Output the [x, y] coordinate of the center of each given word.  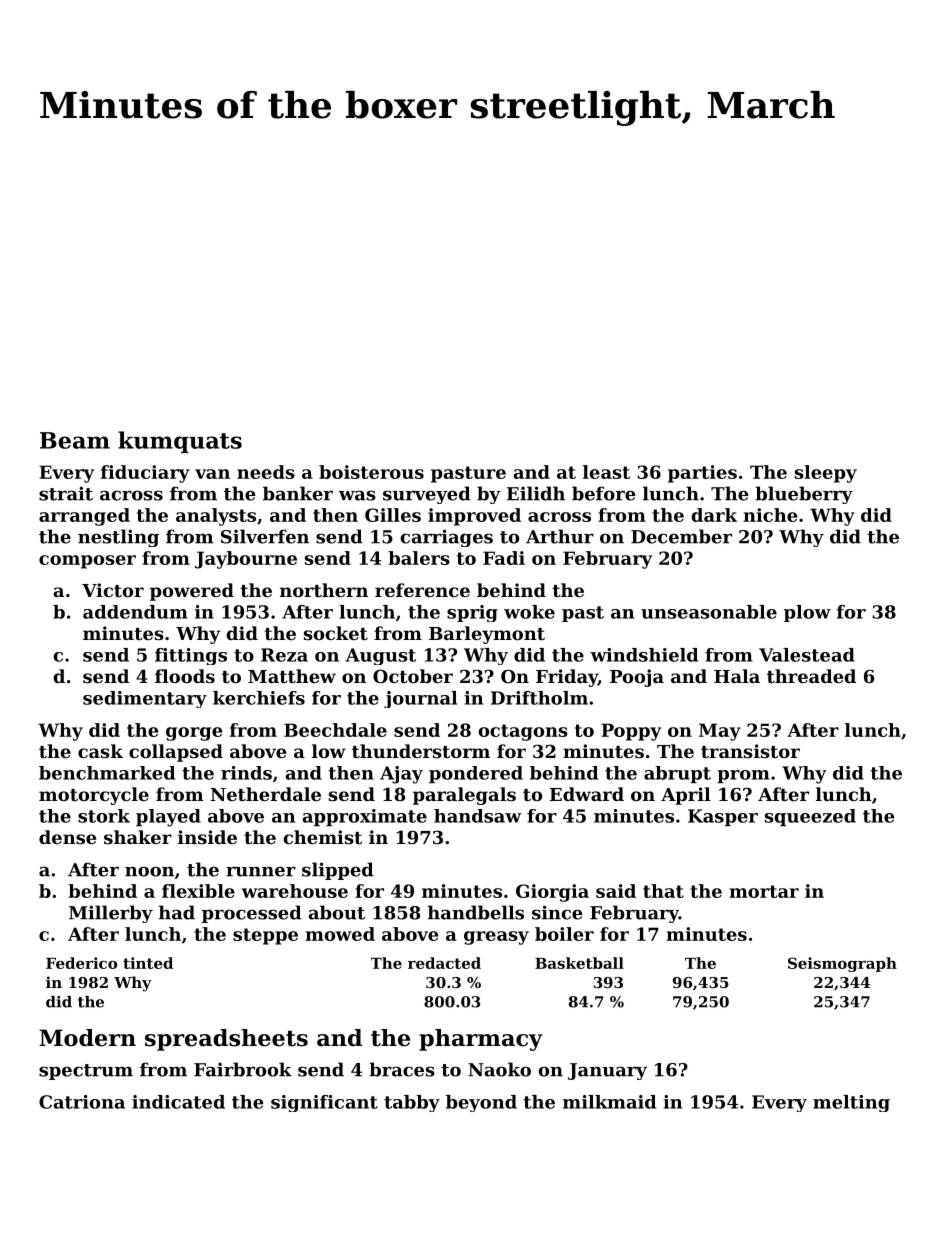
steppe [265, 936]
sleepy [826, 474]
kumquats [180, 442]
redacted [444, 963]
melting [851, 1103]
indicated [178, 1102]
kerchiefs [259, 698]
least [606, 472]
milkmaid [609, 1102]
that [663, 891]
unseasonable [709, 612]
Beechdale [335, 730]
